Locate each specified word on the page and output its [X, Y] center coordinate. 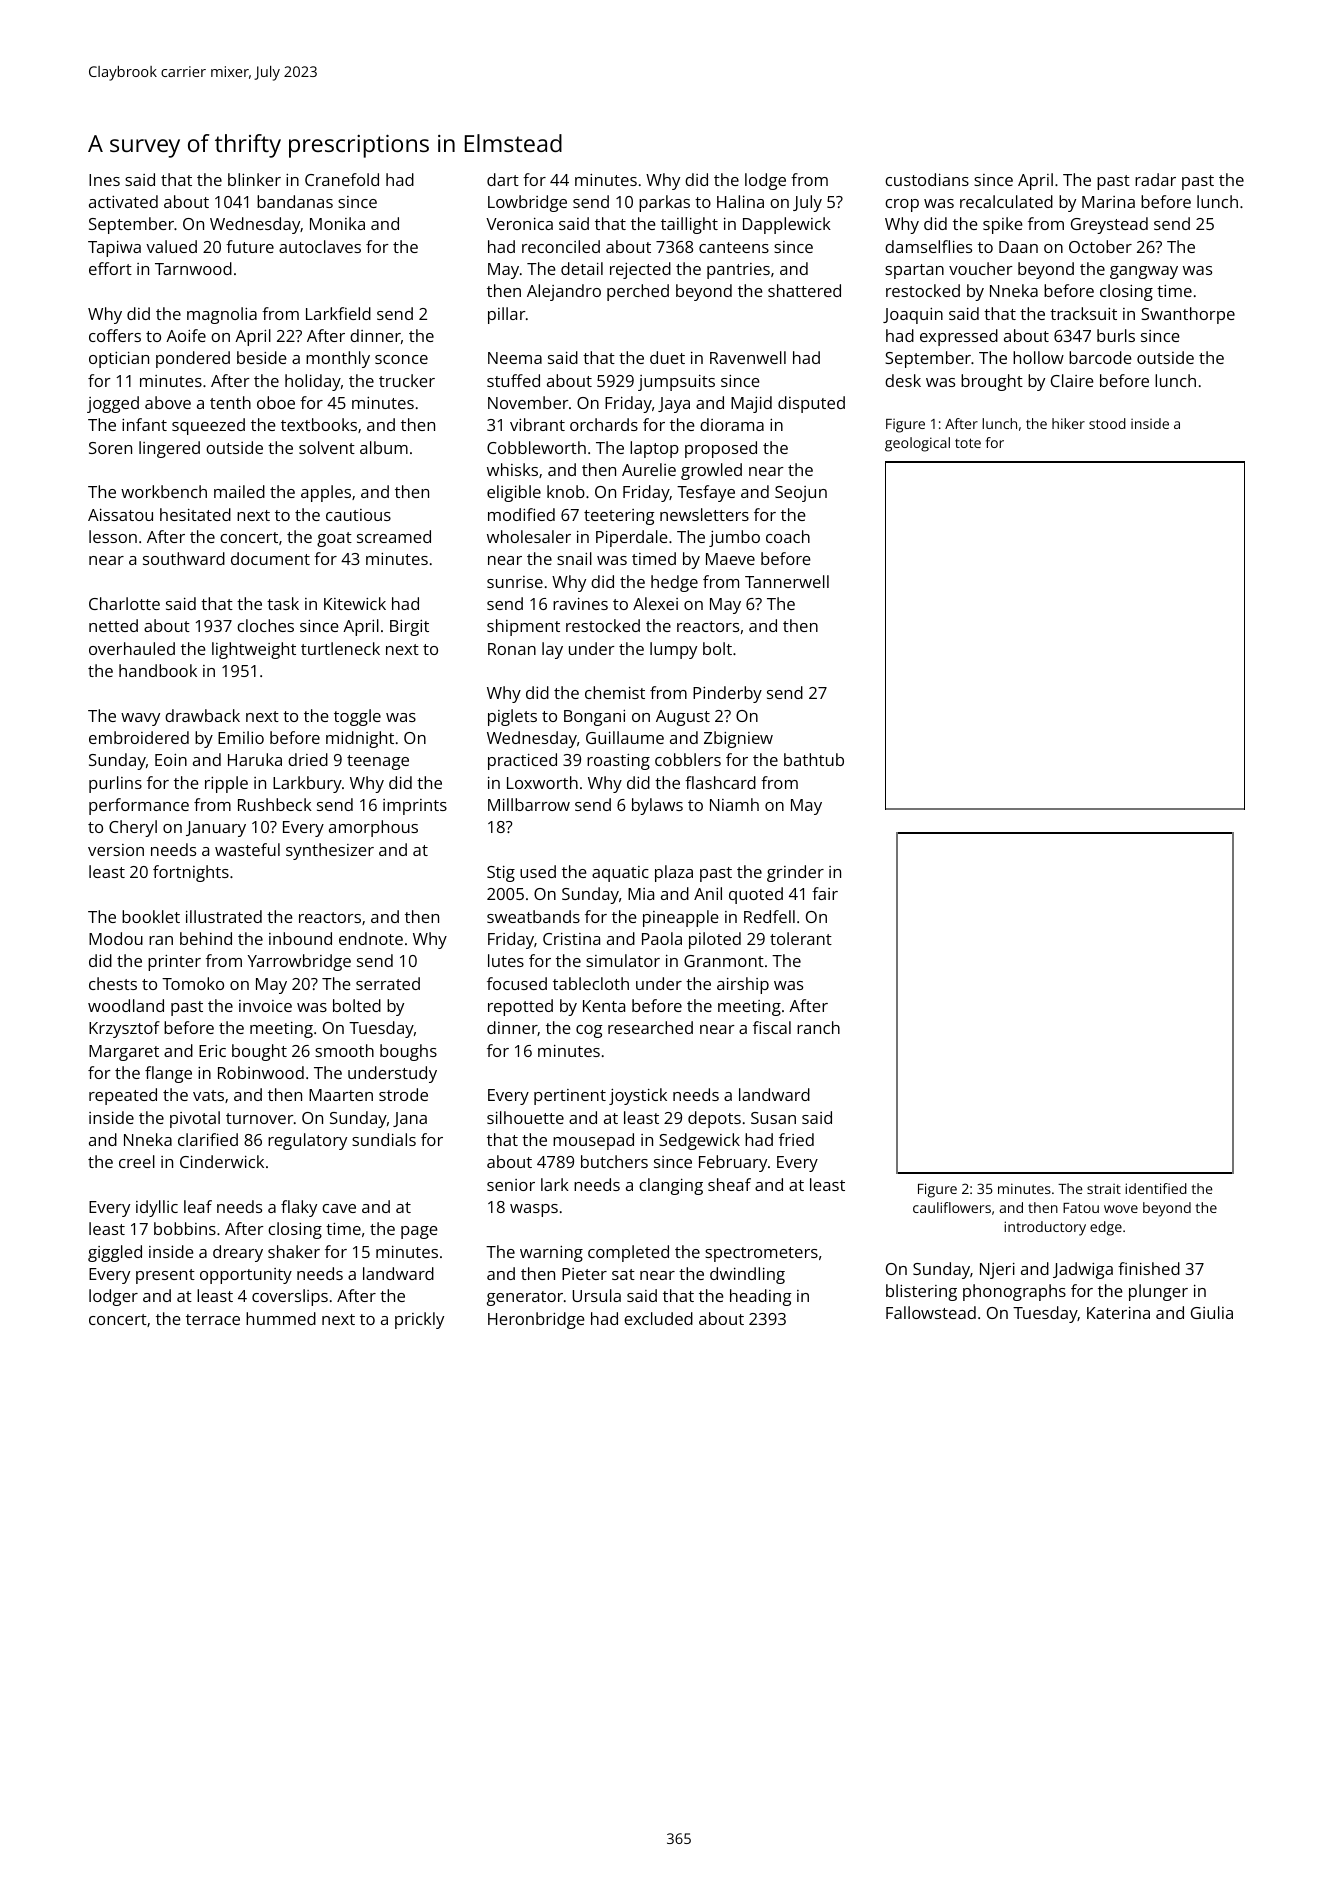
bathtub [814, 759]
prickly [419, 1320]
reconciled [561, 246]
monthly [338, 359]
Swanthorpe [1188, 315]
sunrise [515, 582]
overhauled [132, 648]
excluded [658, 1318]
